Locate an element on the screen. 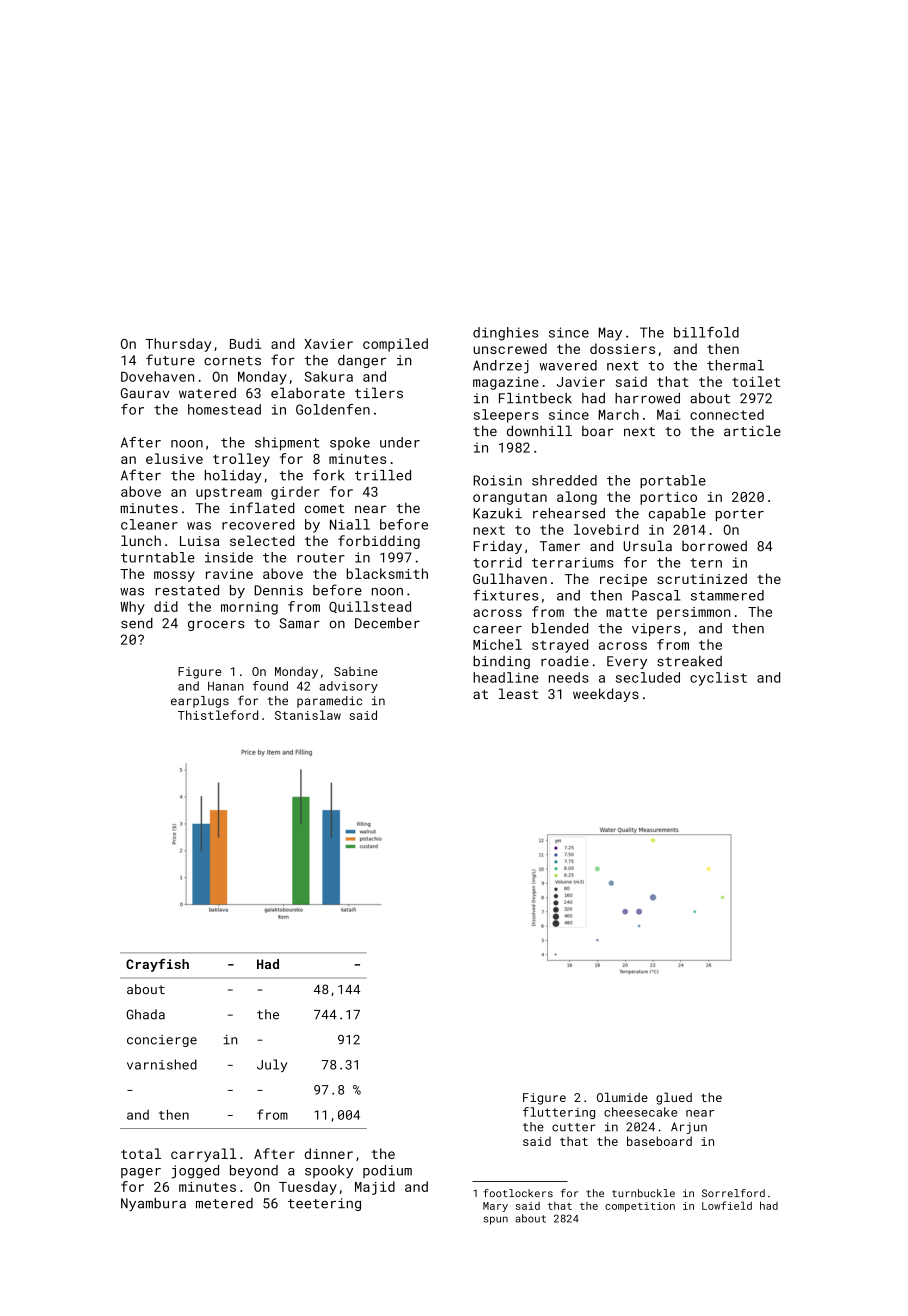 The width and height of the screenshot is (908, 1316). Budi is located at coordinates (245, 343).
